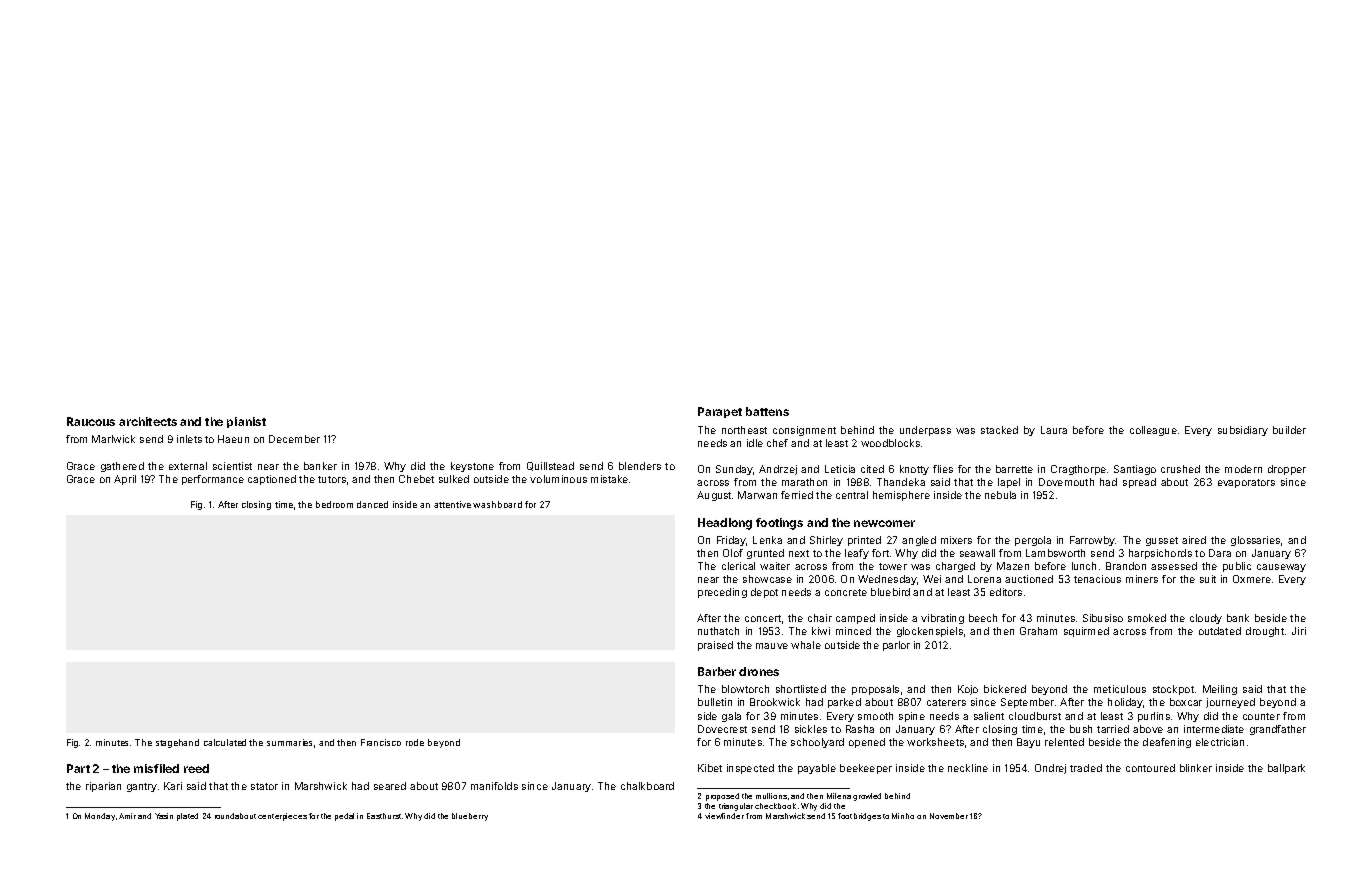 The image size is (1372, 887). I want to click on praised, so click(715, 646).
